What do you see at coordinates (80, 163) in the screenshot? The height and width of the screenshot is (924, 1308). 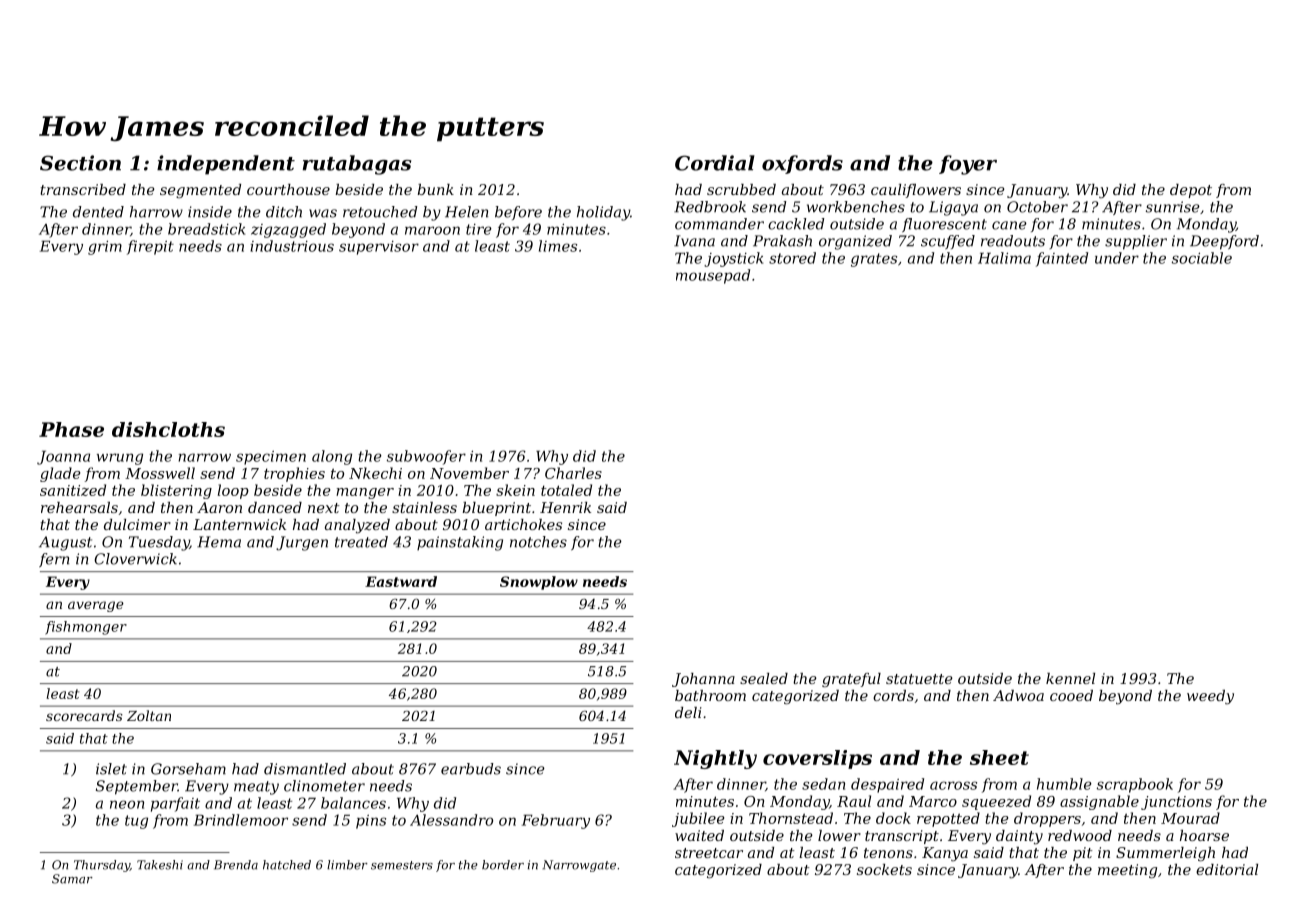 I see `Section` at bounding box center [80, 163].
